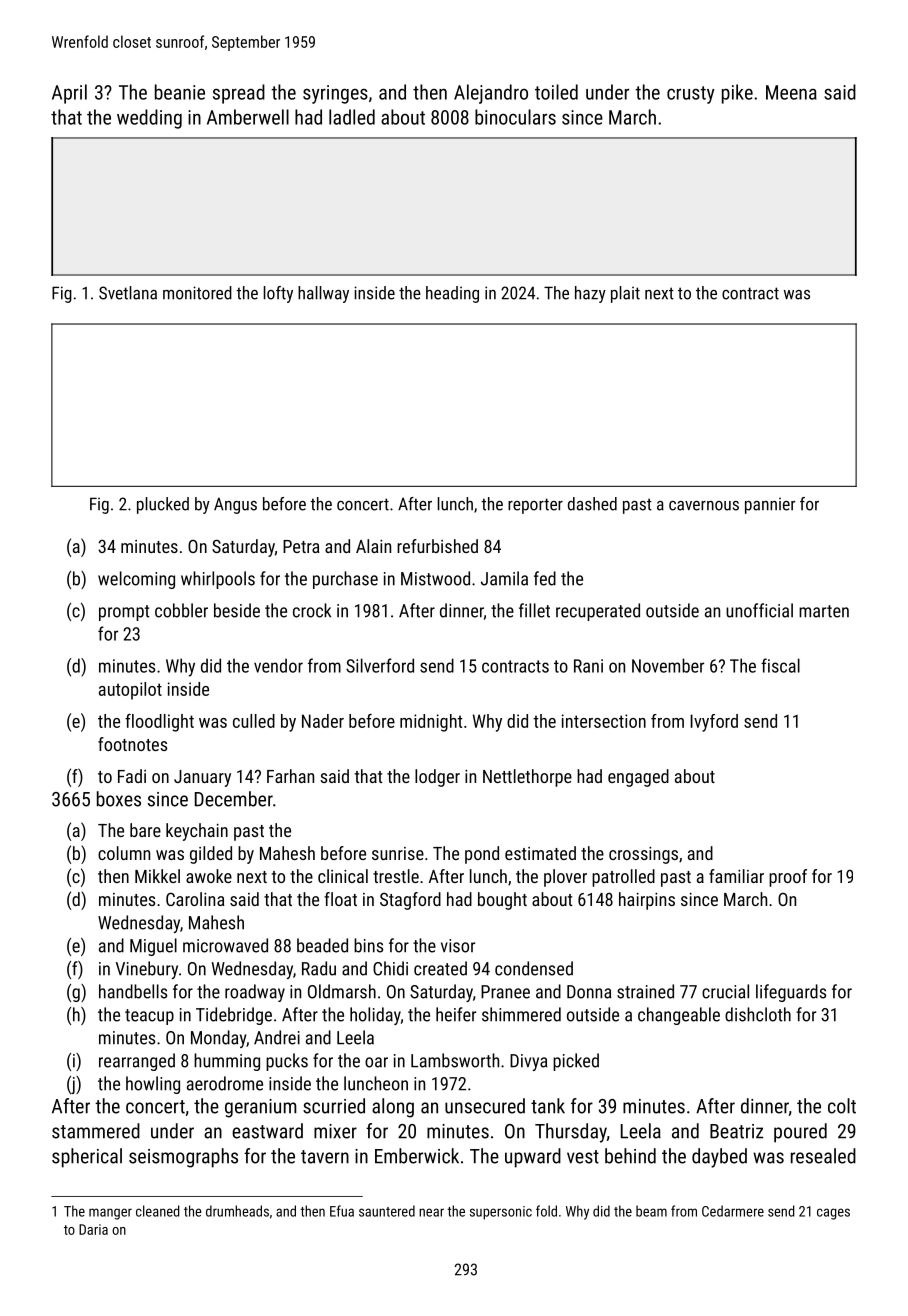 The height and width of the screenshot is (1316, 908). I want to click on crossings, so click(643, 855).
